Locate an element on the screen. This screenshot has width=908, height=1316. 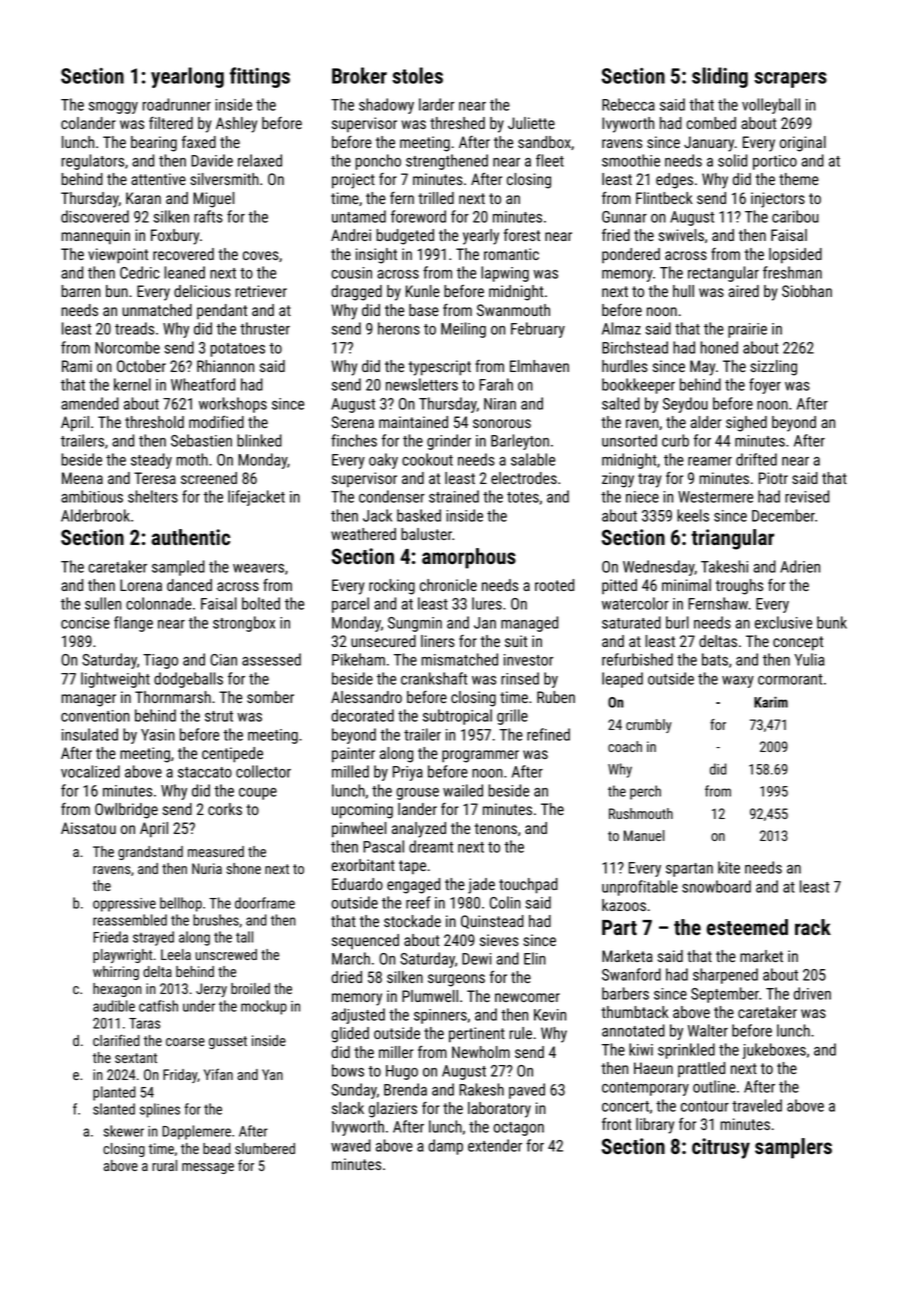
regulators is located at coordinates (92, 162).
